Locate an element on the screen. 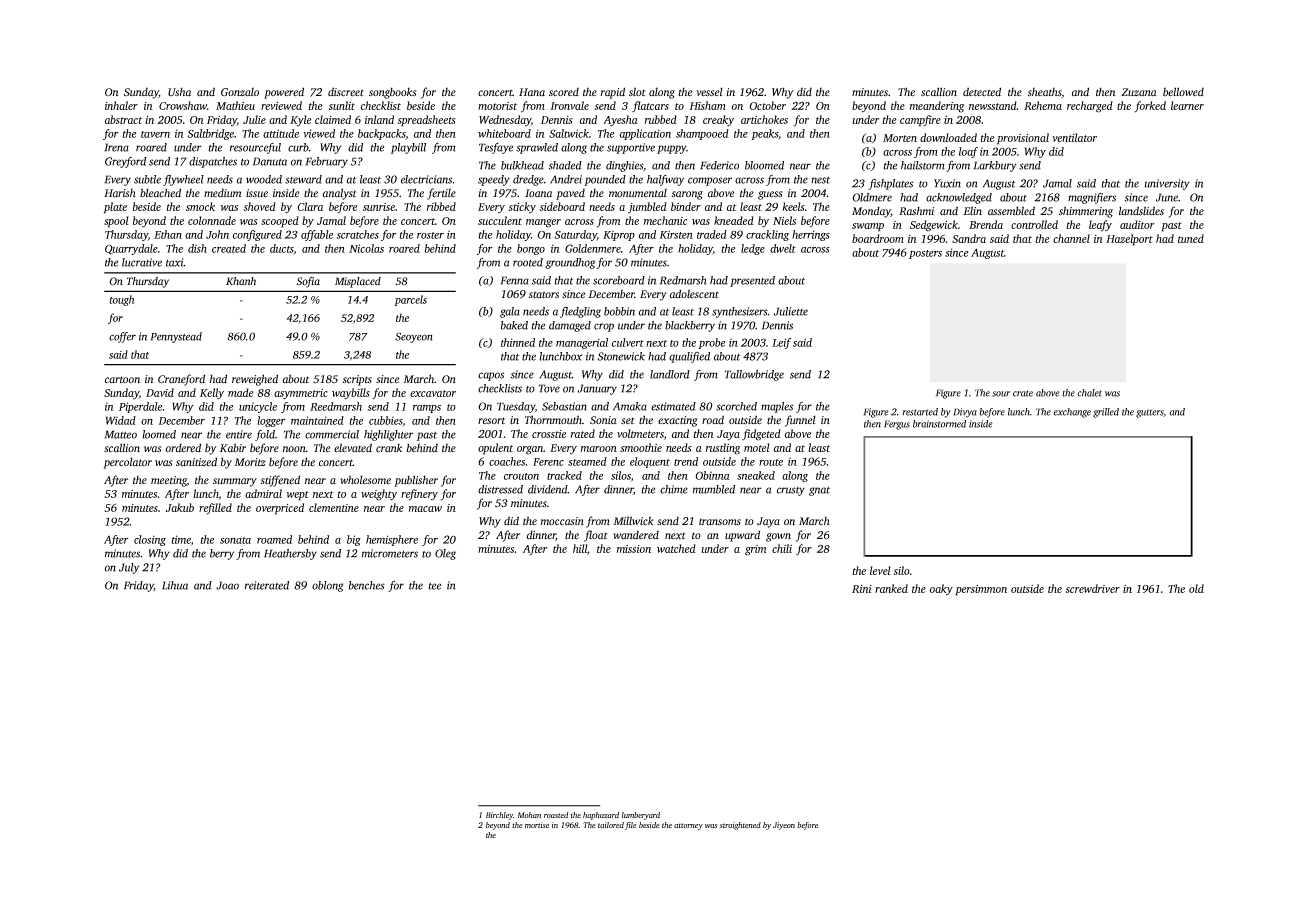  detected is located at coordinates (982, 92).
